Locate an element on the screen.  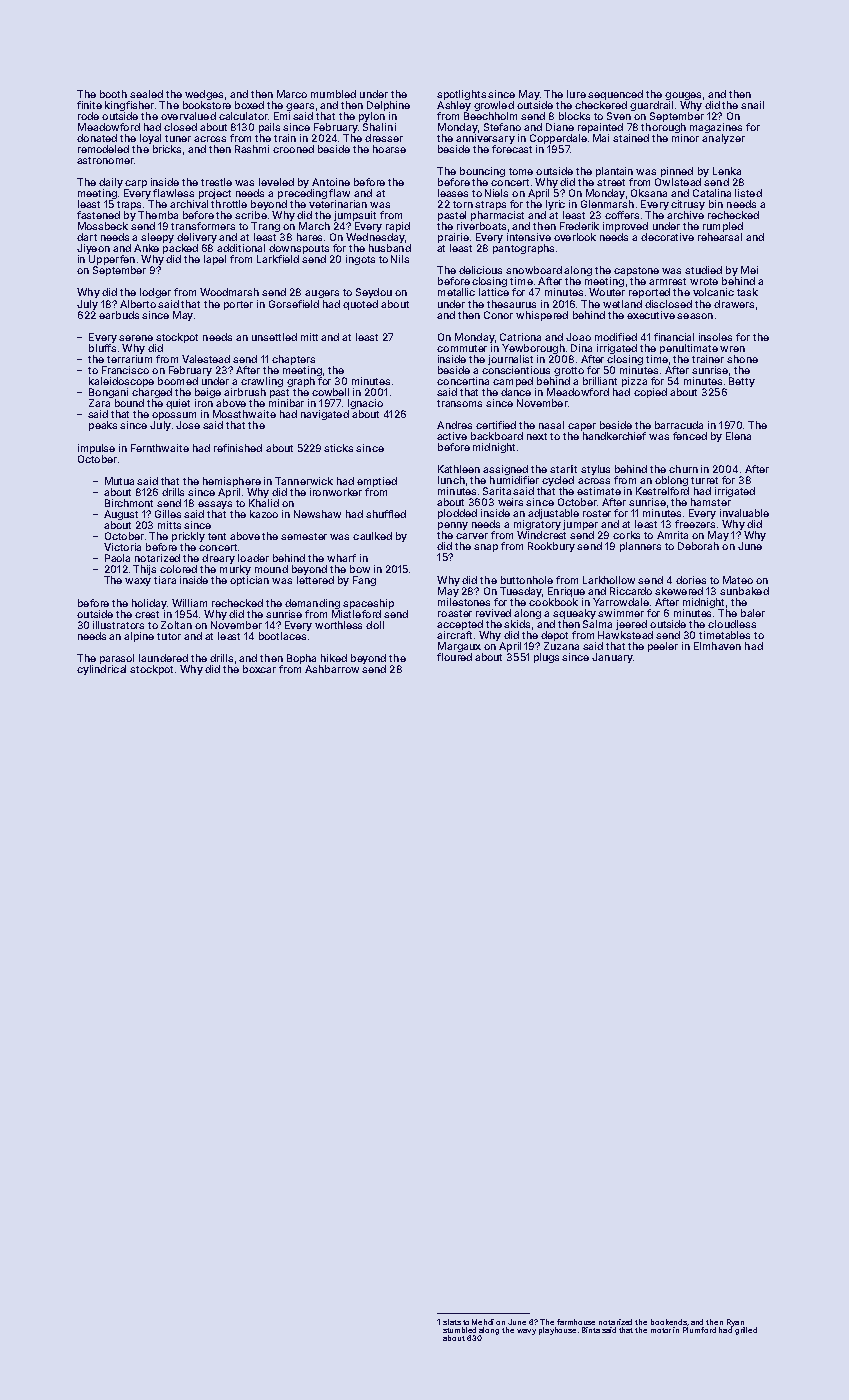
crawling is located at coordinates (262, 382).
